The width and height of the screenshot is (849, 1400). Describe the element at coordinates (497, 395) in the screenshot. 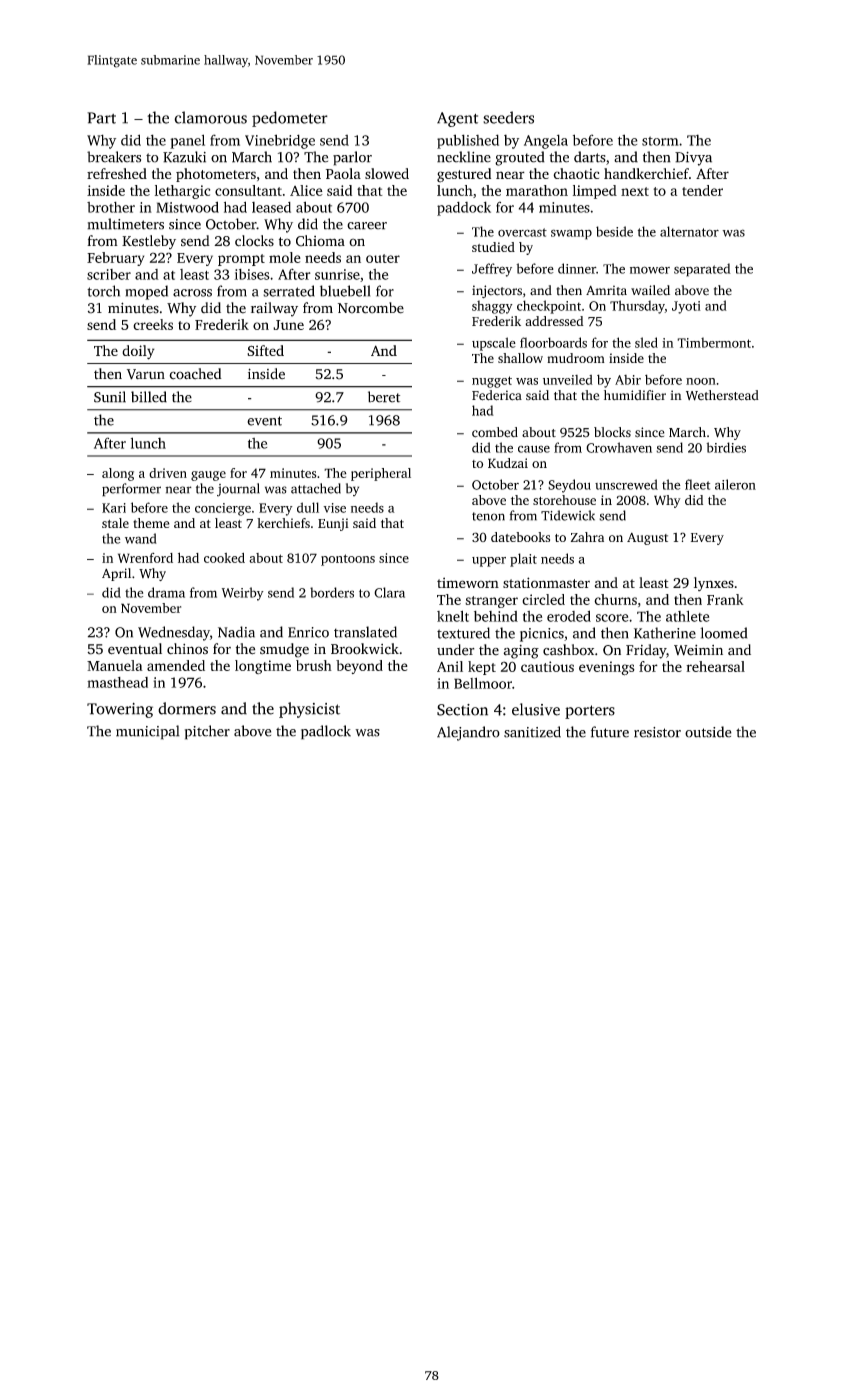

I see `Federica` at that location.
